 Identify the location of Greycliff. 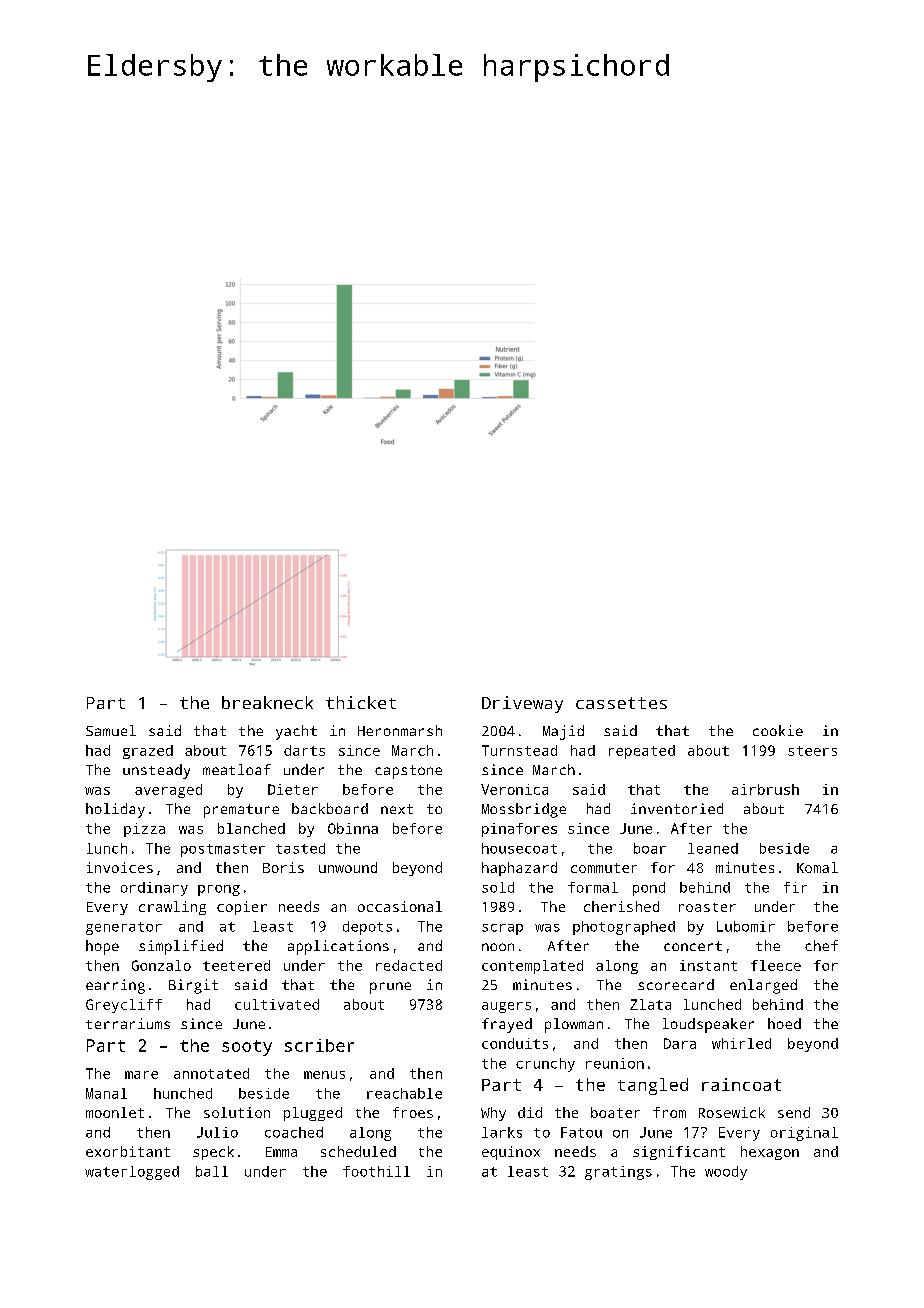
(124, 1006).
